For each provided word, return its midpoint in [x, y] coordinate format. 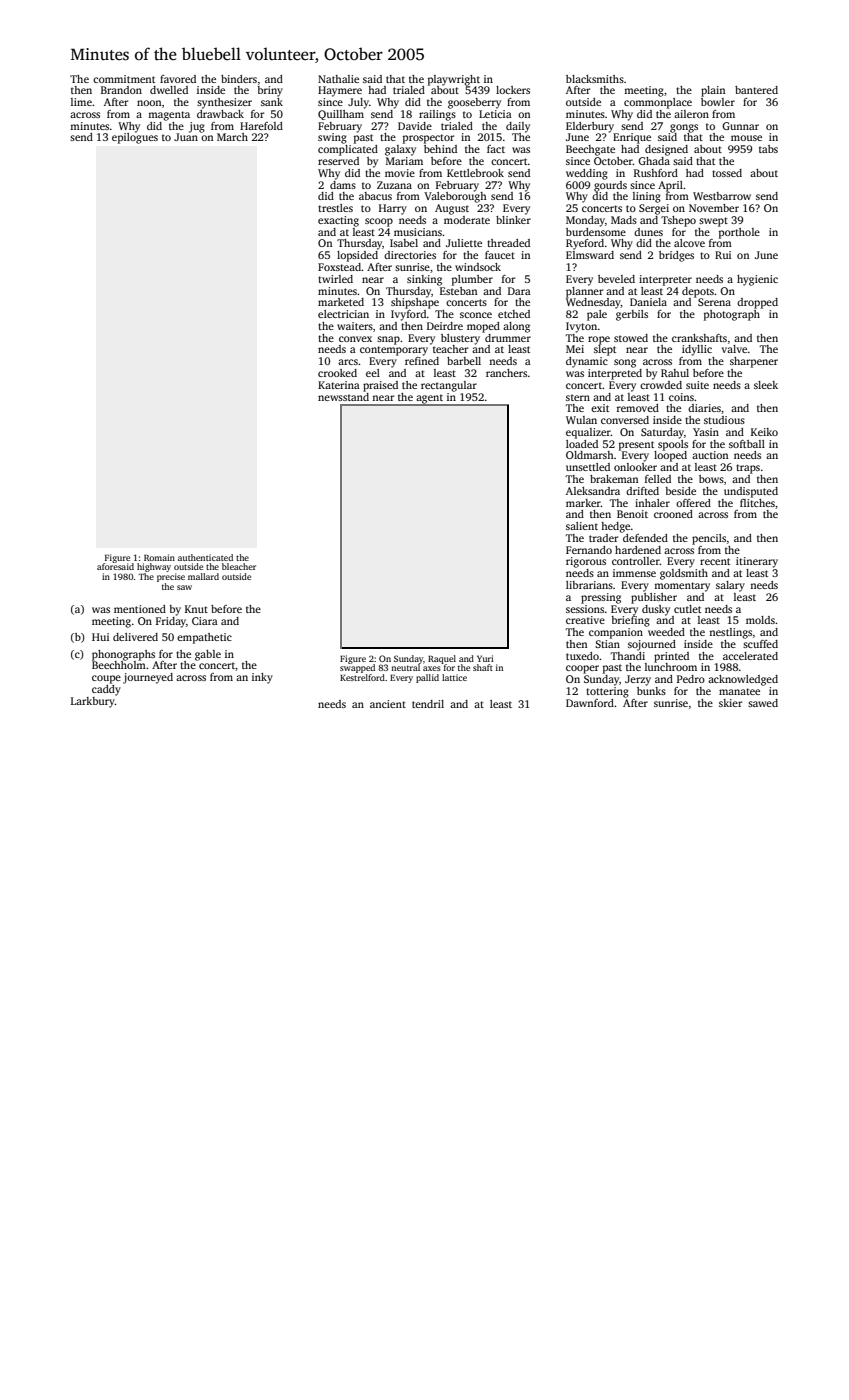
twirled [335, 279]
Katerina [339, 385]
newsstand [343, 397]
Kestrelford [362, 677]
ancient [388, 704]
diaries [704, 408]
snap [388, 340]
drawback [220, 114]
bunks [651, 691]
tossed [727, 173]
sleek [766, 385]
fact [496, 149]
